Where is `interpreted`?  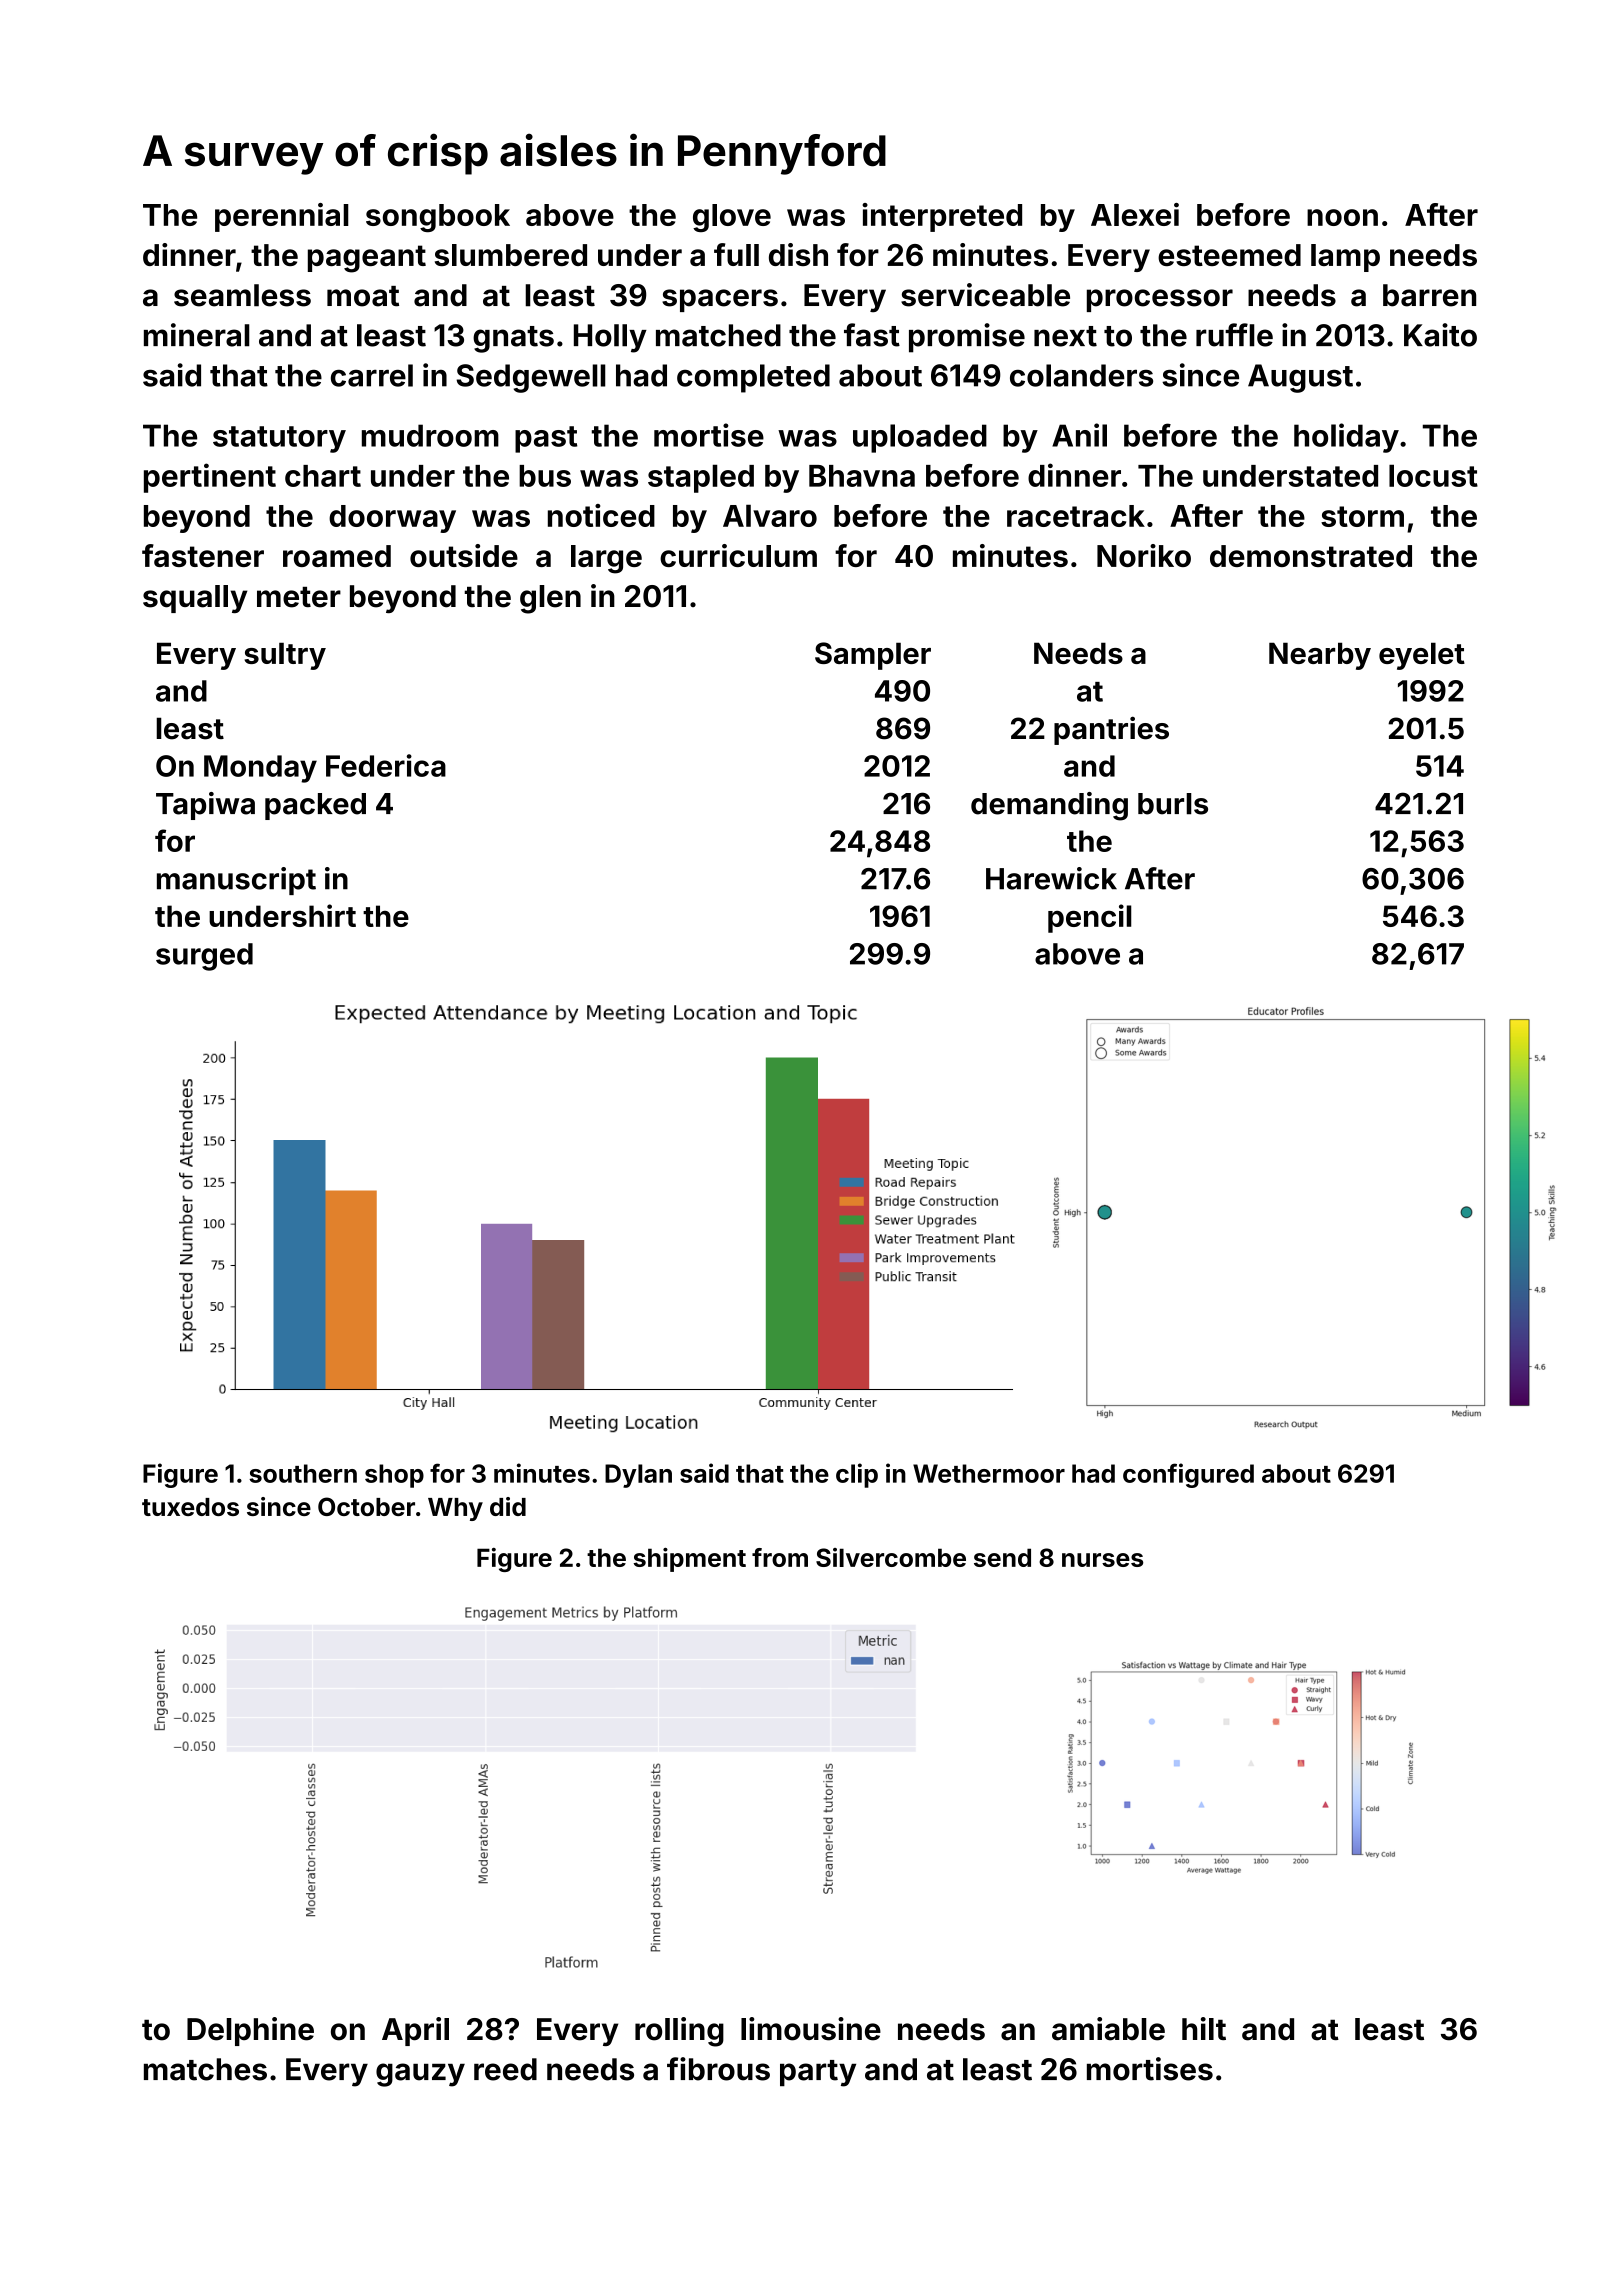 interpreted is located at coordinates (942, 217).
